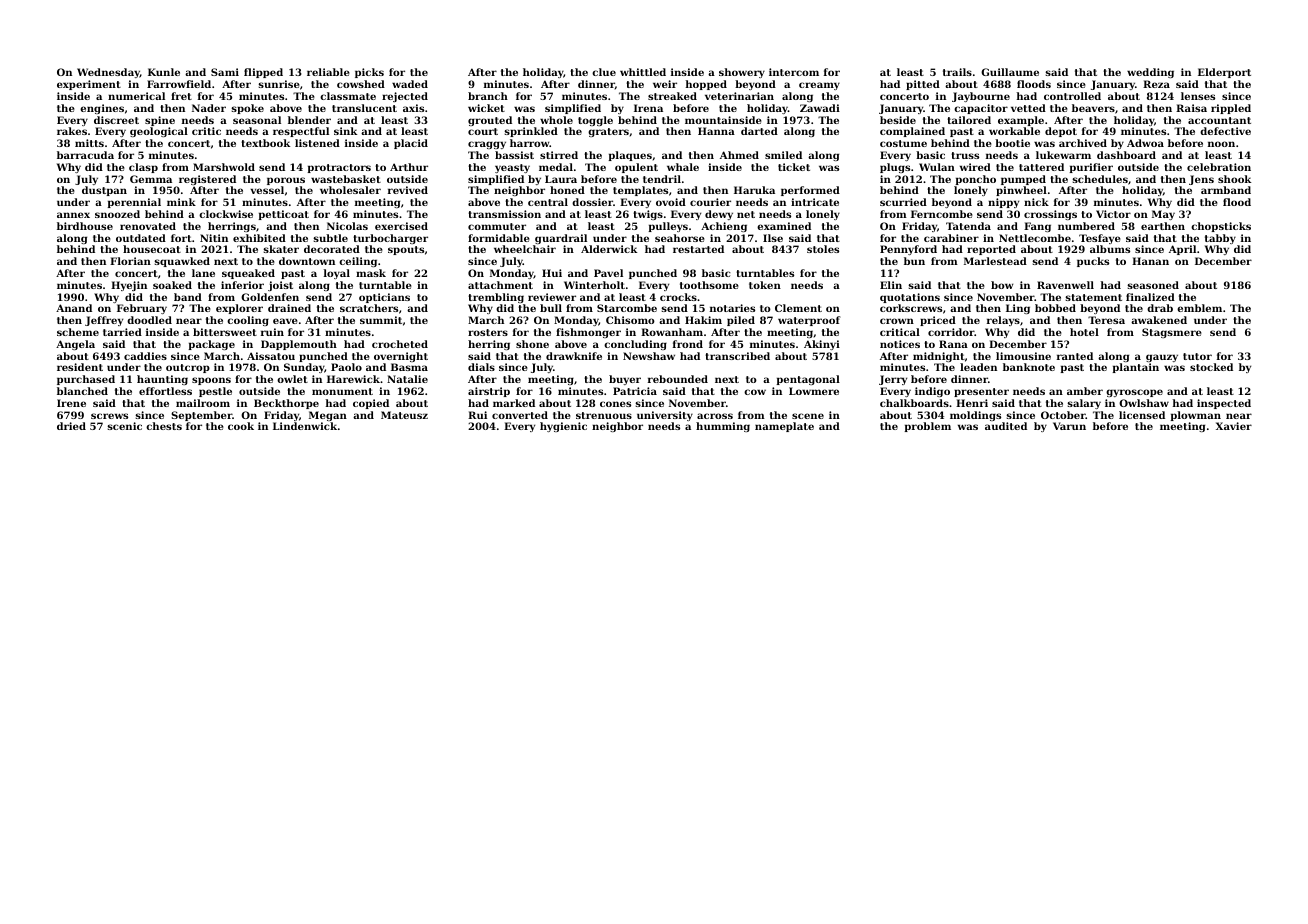  What do you see at coordinates (981, 97) in the page?
I see `Jaybourne` at bounding box center [981, 97].
